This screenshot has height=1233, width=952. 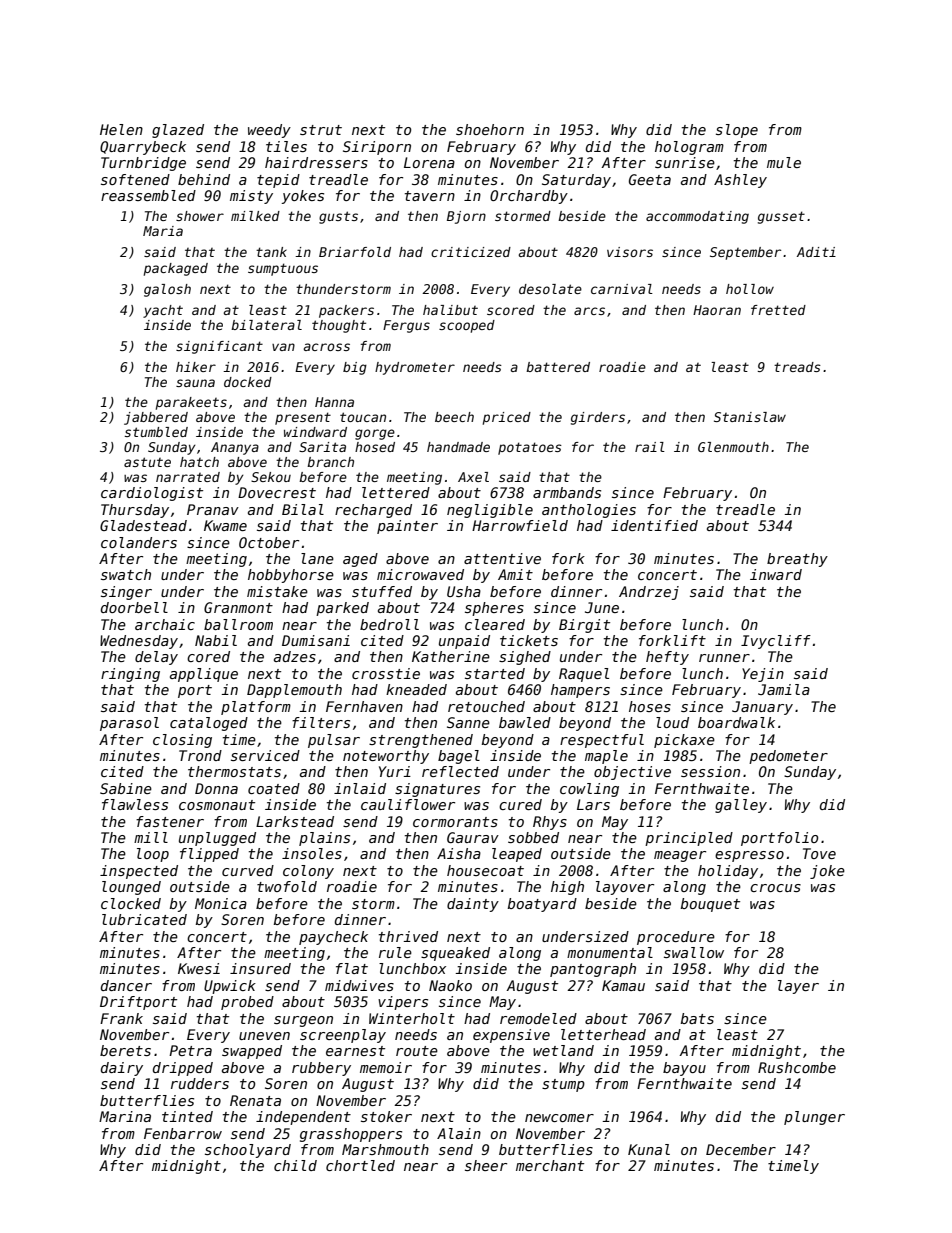 I want to click on rudders, so click(x=200, y=1083).
